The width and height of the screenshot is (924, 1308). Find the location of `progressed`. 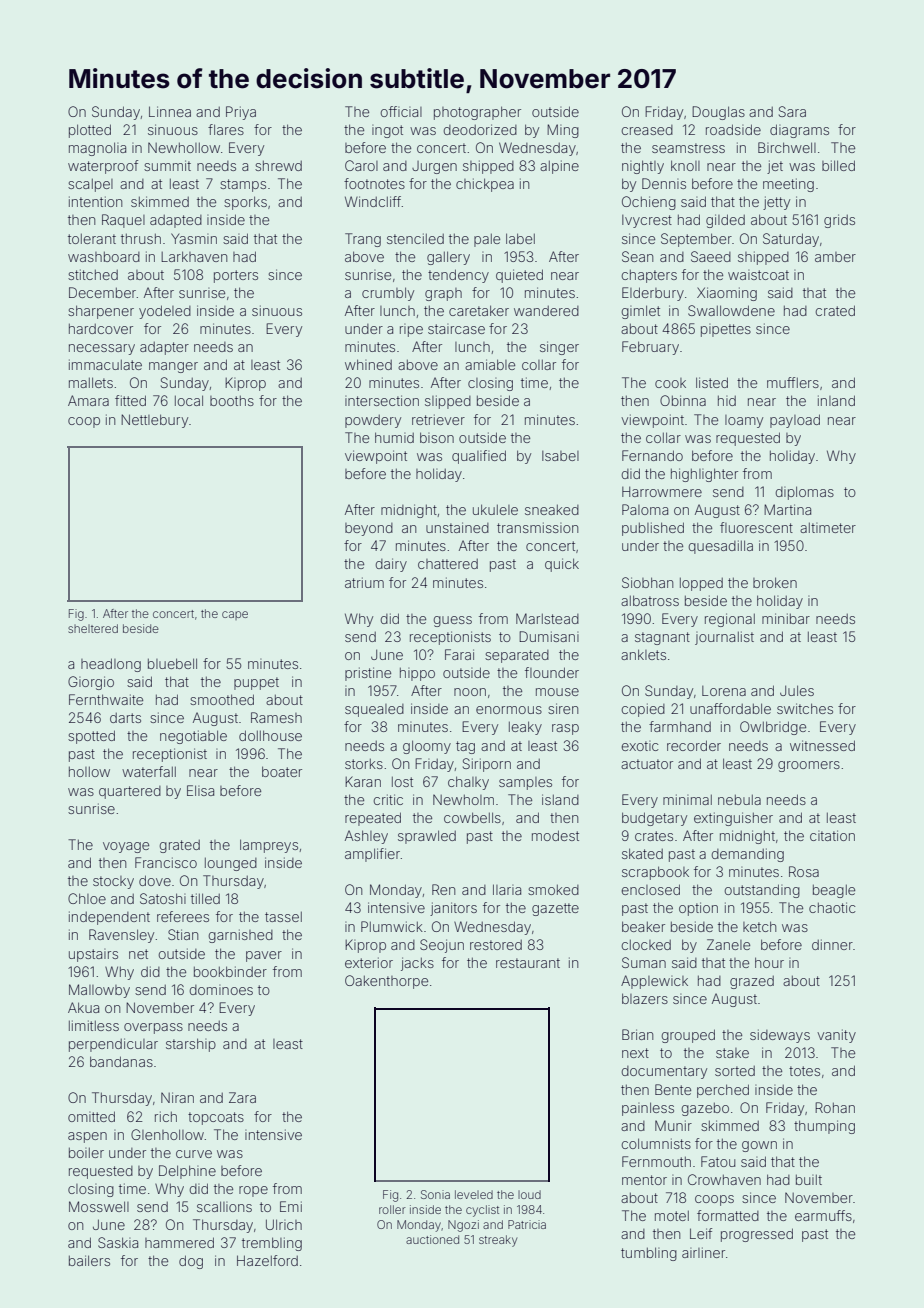

progressed is located at coordinates (757, 1235).
